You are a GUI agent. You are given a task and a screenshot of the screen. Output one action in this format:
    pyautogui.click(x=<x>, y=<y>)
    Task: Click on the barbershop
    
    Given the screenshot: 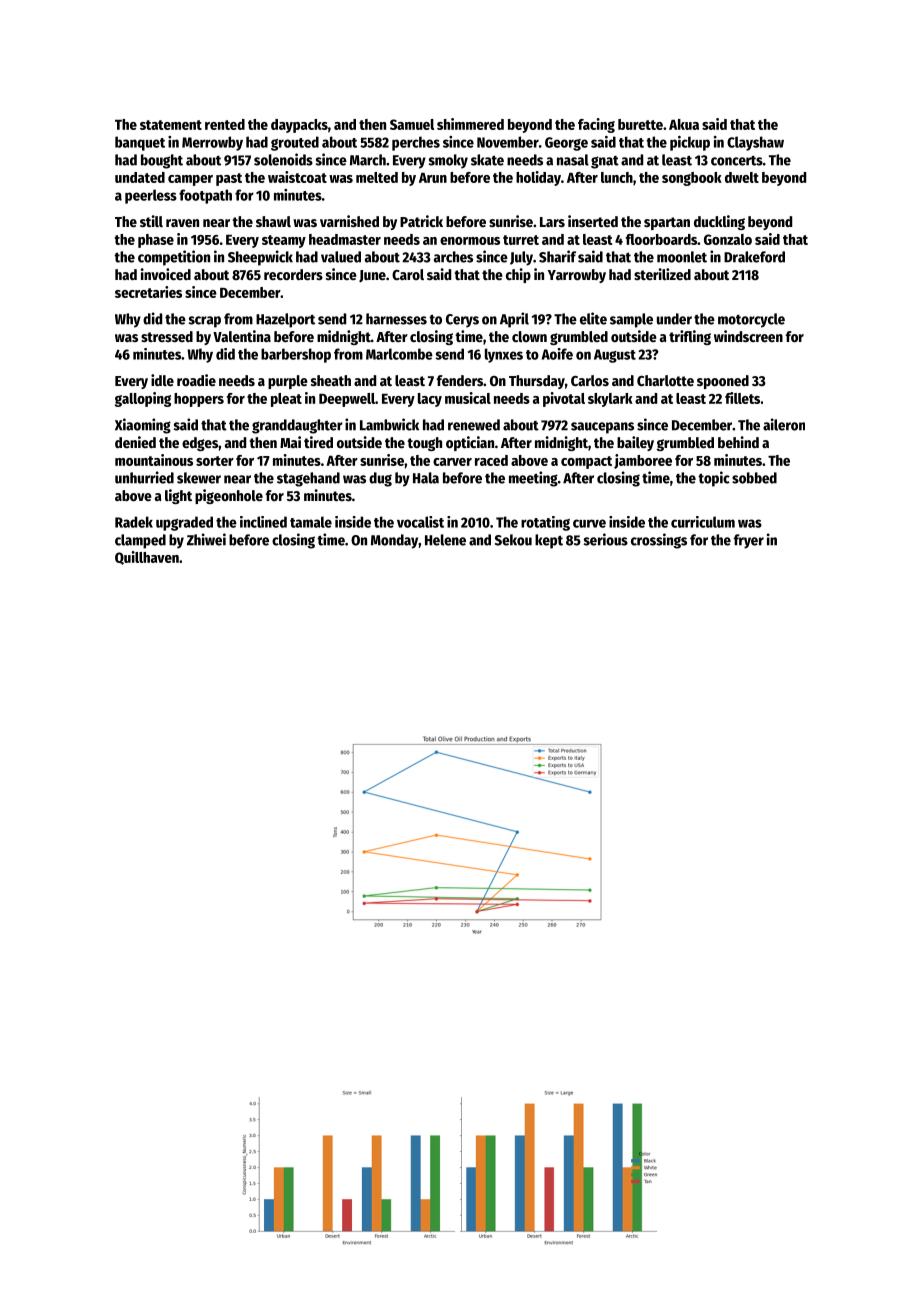 What is the action you would take?
    pyautogui.click(x=296, y=355)
